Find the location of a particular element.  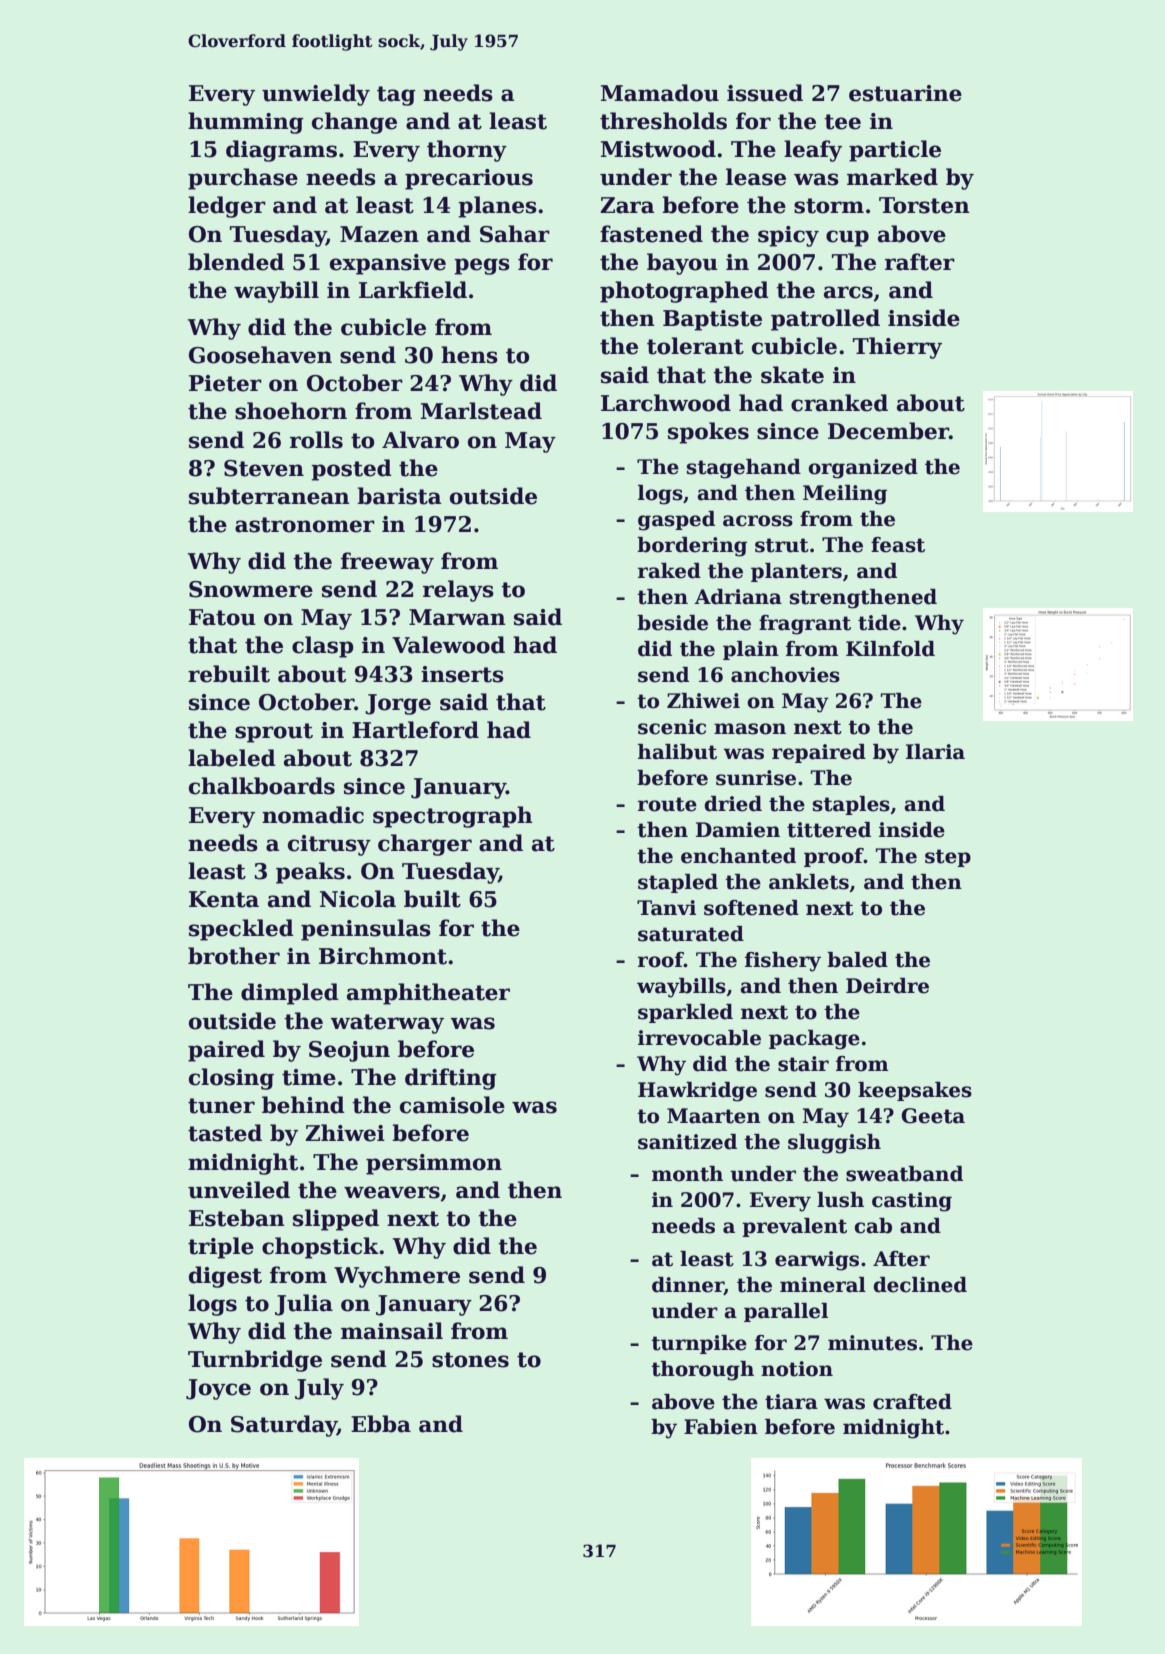

Ebba is located at coordinates (381, 1424).
